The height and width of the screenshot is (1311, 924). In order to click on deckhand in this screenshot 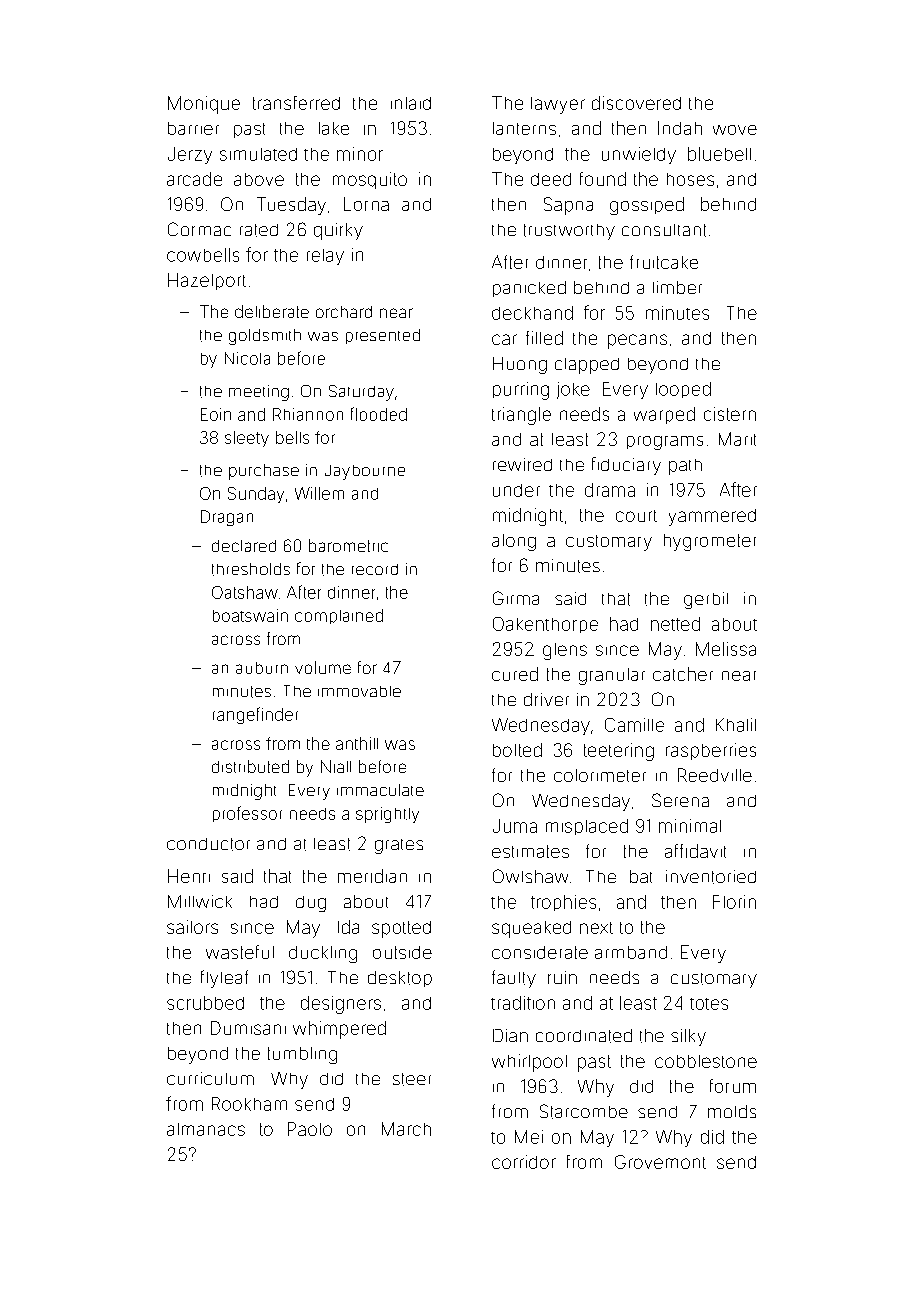, I will do `click(532, 313)`.
